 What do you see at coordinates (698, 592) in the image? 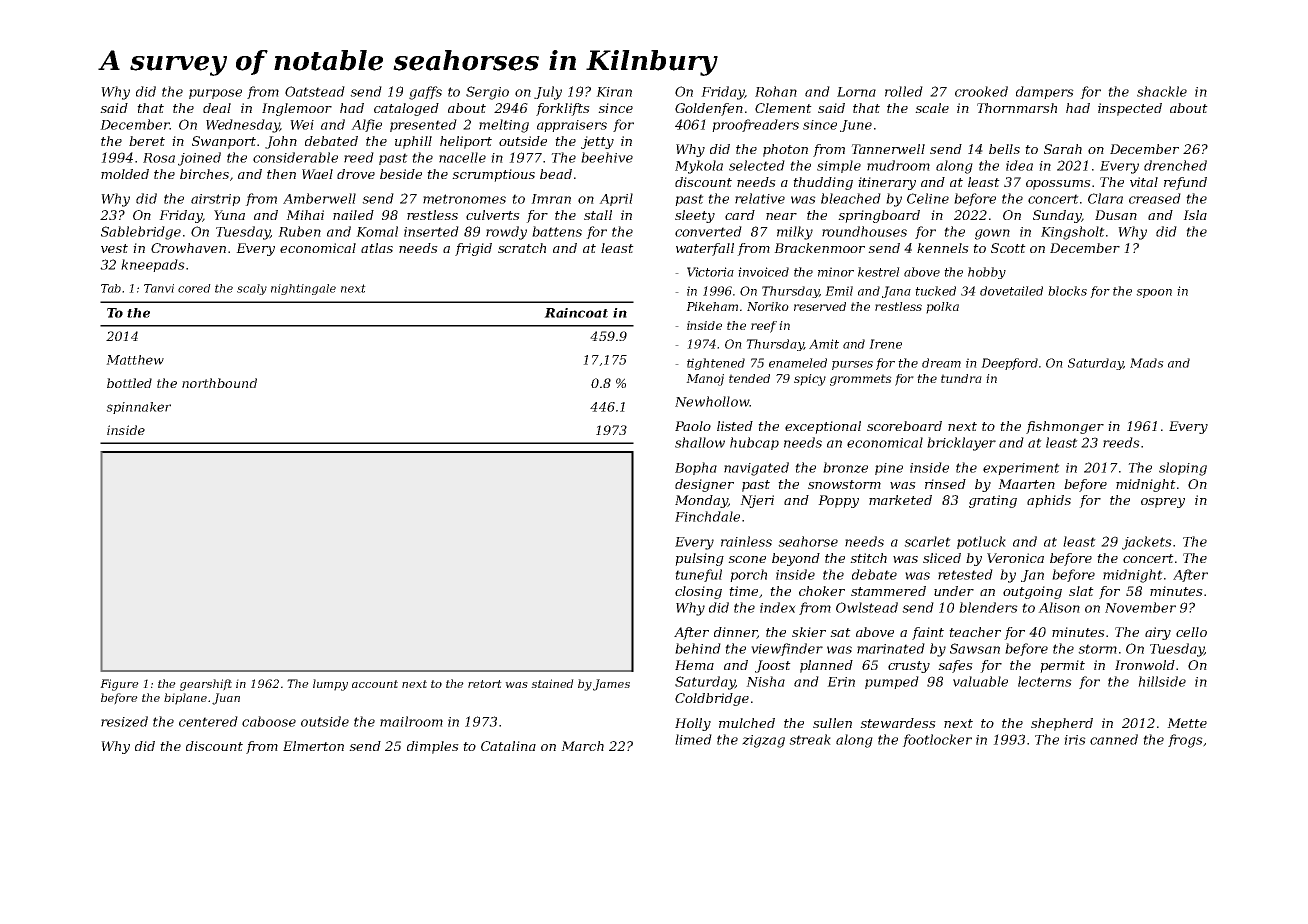
I see `closing` at bounding box center [698, 592].
